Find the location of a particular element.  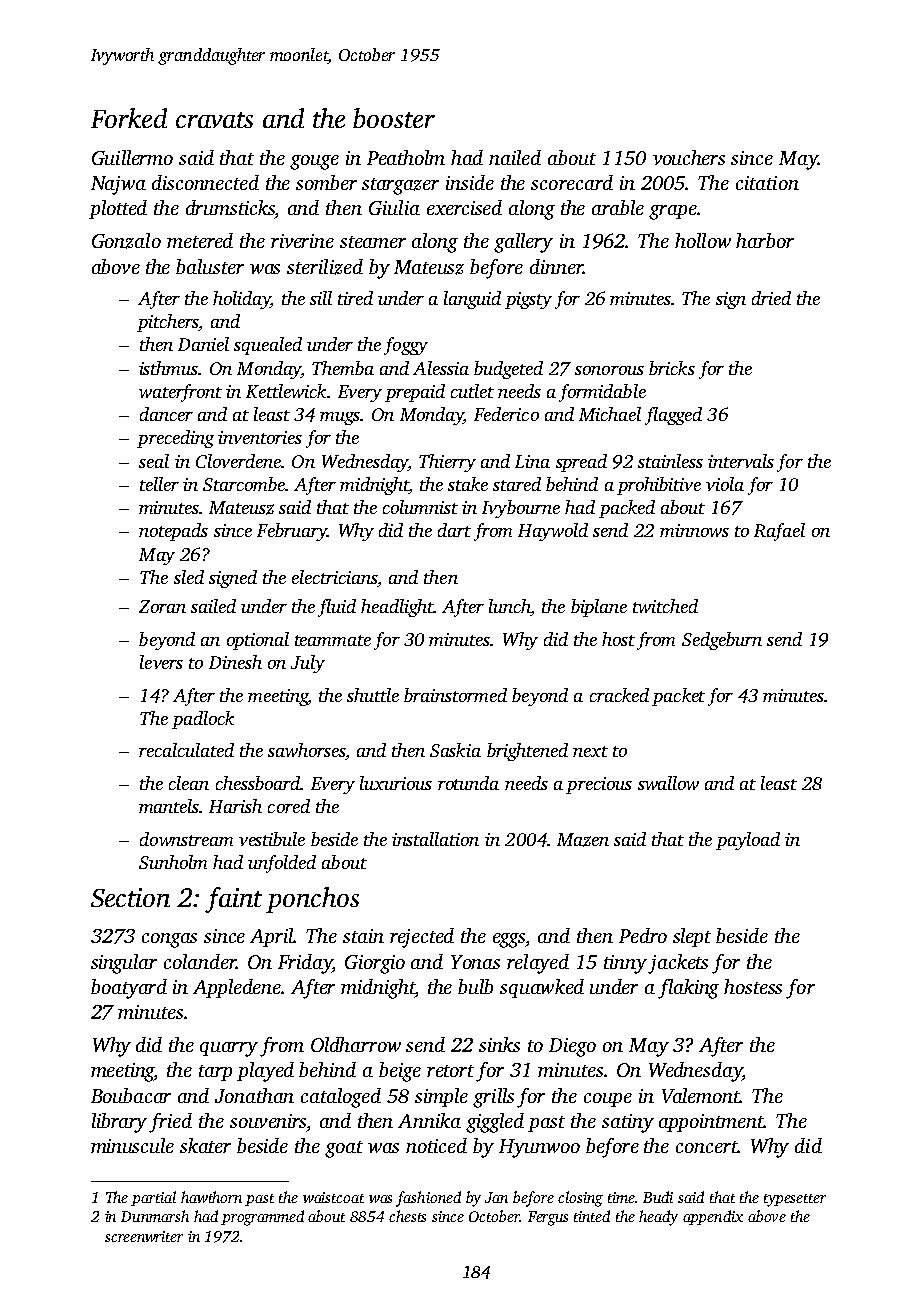

intervals is located at coordinates (741, 461).
